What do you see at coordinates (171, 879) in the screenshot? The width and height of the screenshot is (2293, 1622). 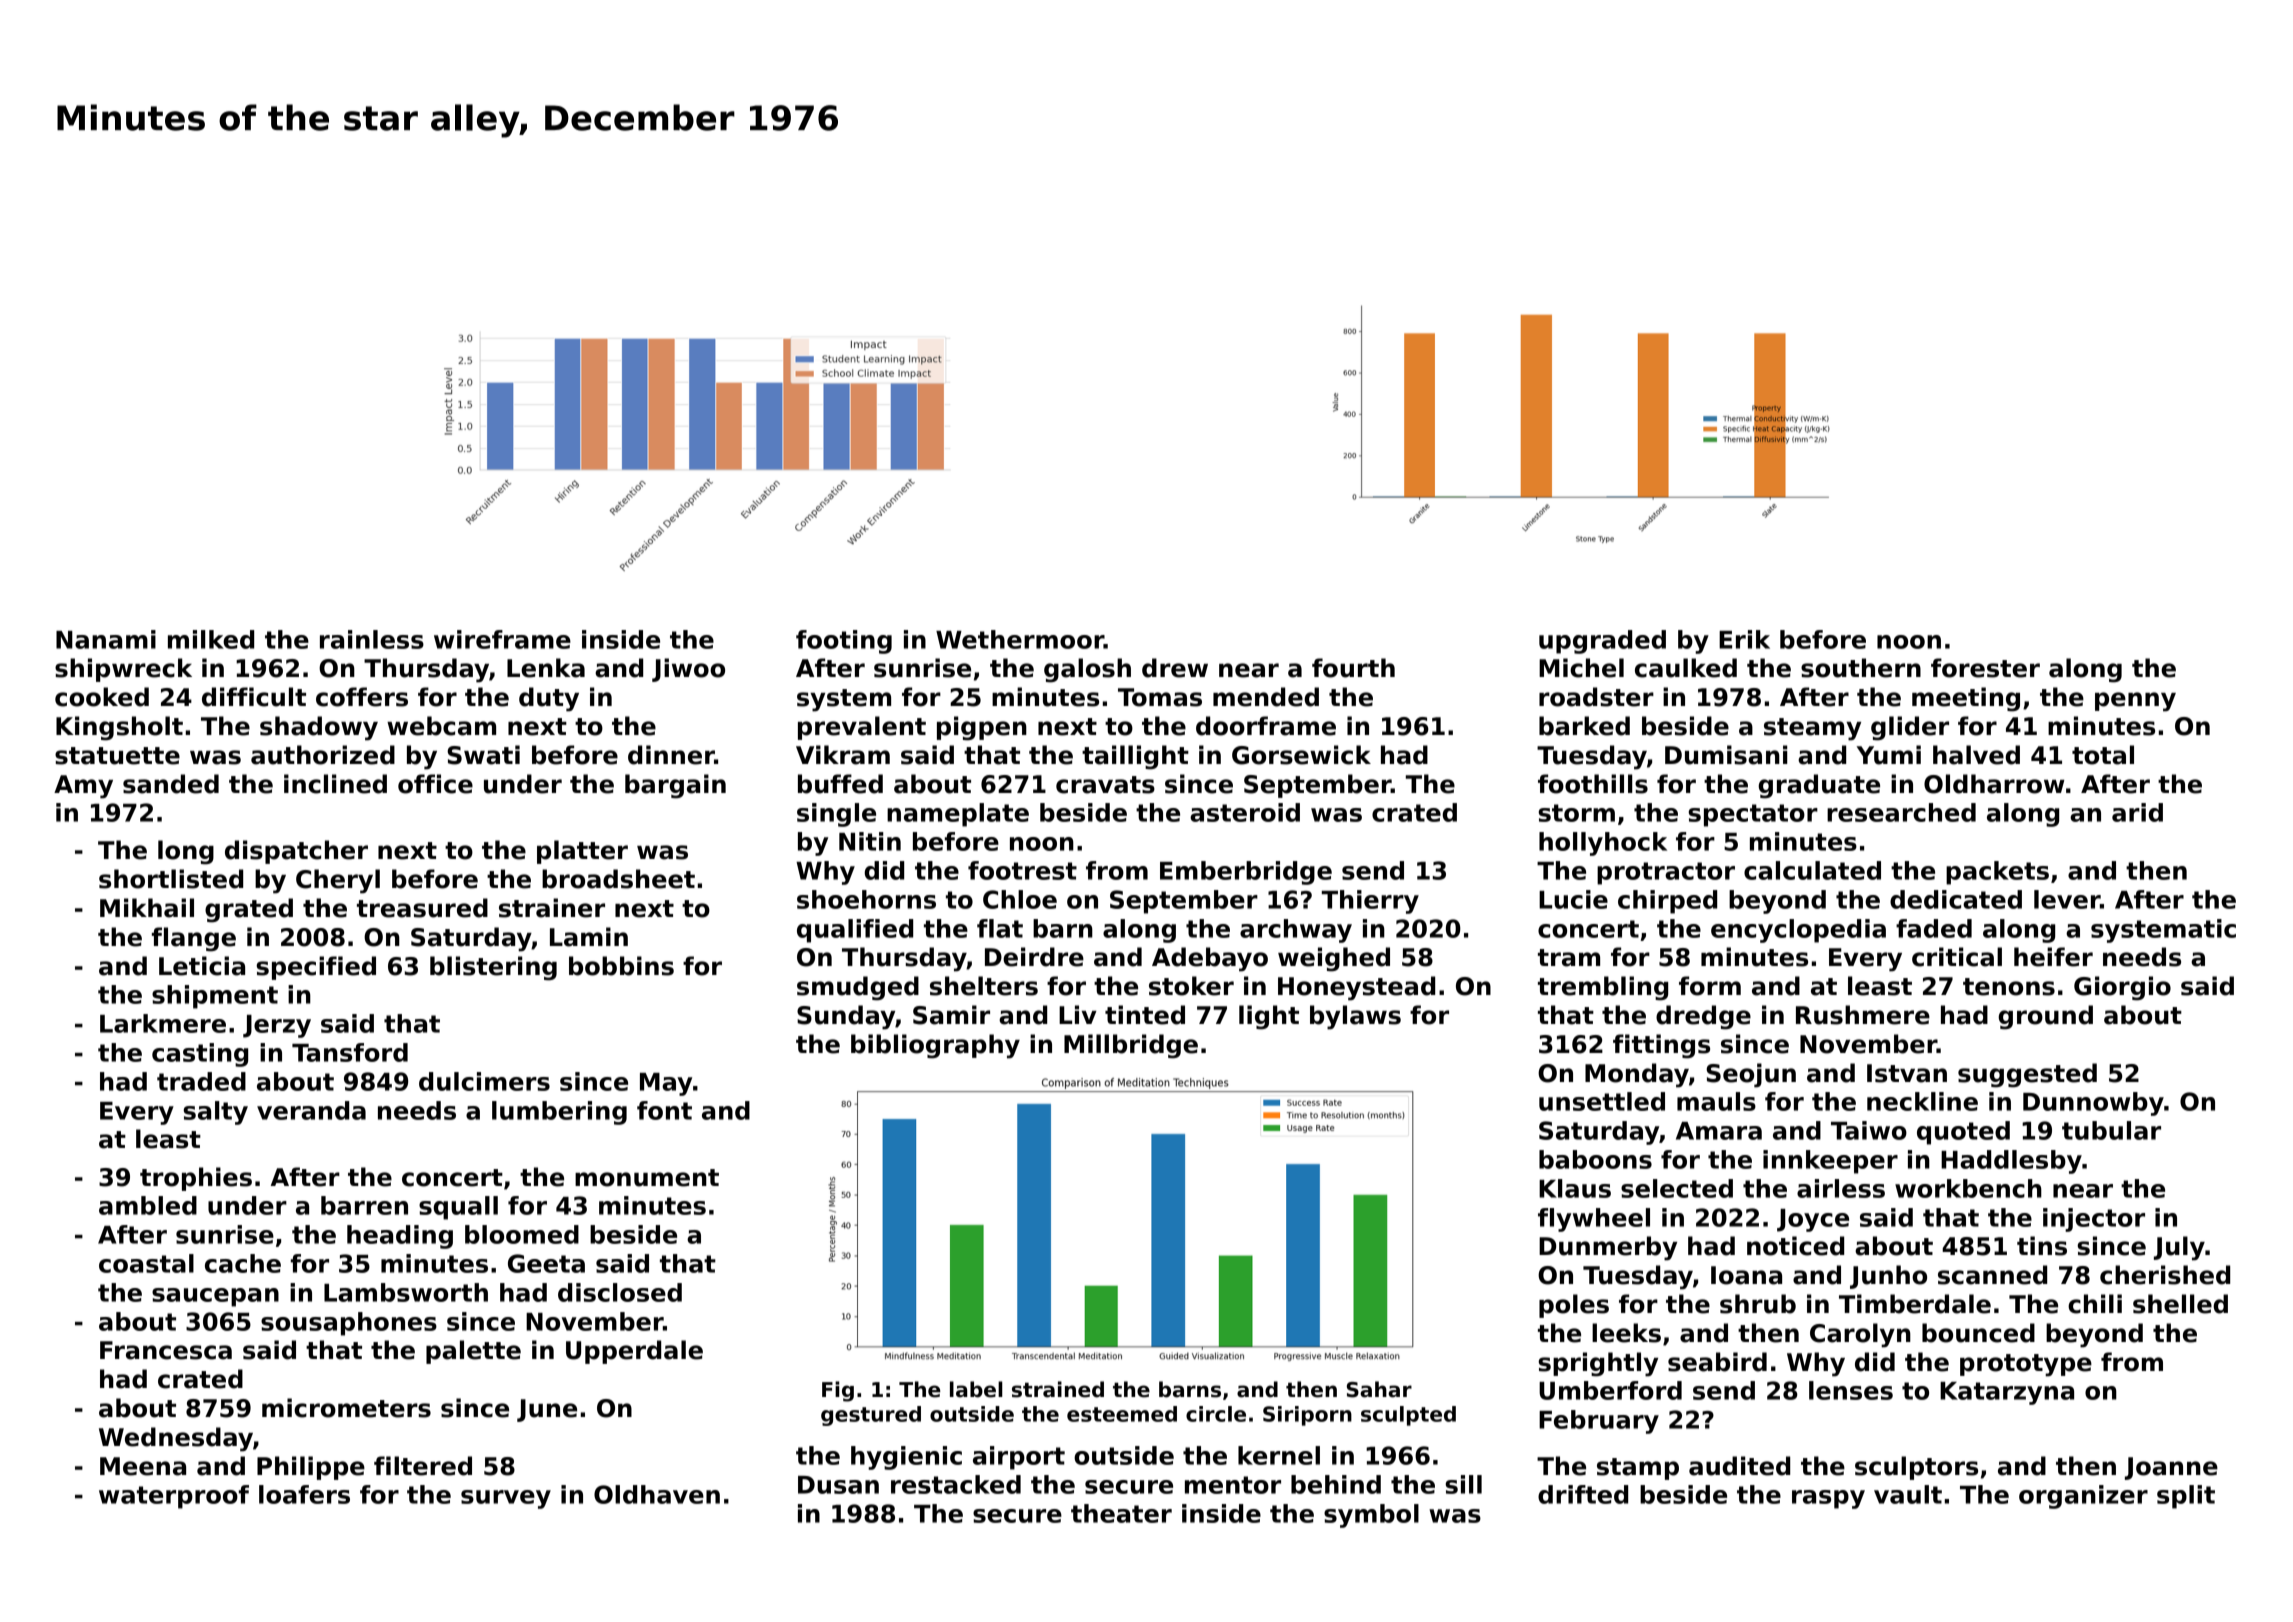 I see `shortlisted` at bounding box center [171, 879].
